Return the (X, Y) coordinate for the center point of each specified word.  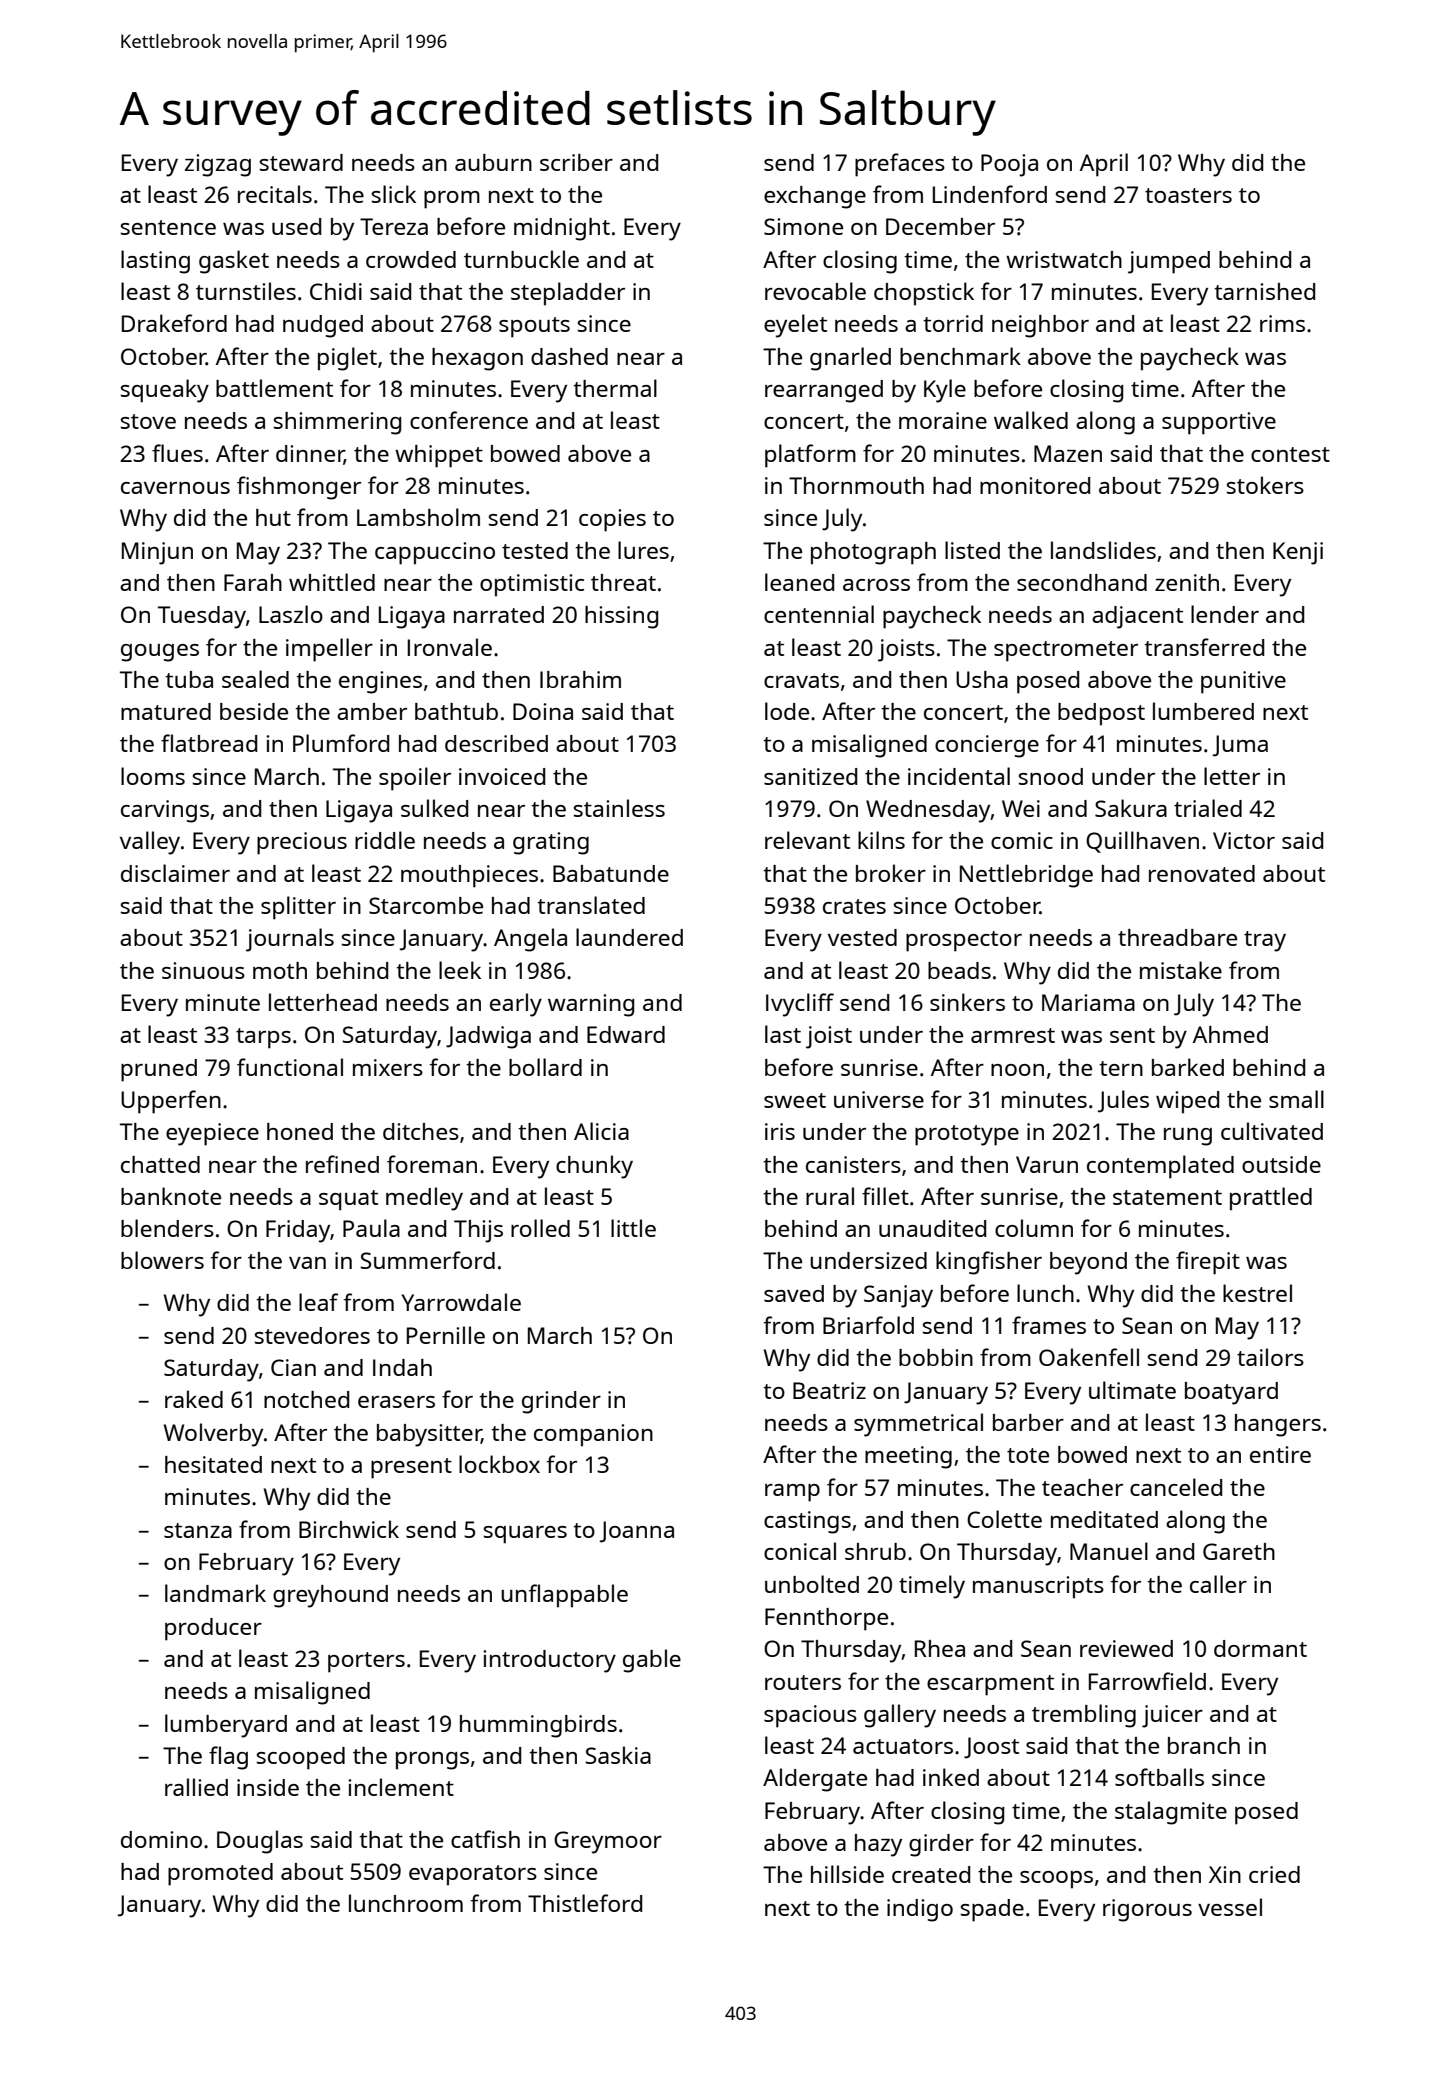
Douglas (260, 1842)
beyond (1088, 1263)
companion (593, 1435)
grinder (561, 1402)
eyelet (795, 326)
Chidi (336, 291)
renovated (1202, 873)
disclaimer (175, 873)
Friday (298, 1231)
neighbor (1040, 326)
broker (891, 873)
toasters (1188, 195)
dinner (310, 454)
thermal (615, 388)
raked (194, 1399)
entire (1280, 1454)
